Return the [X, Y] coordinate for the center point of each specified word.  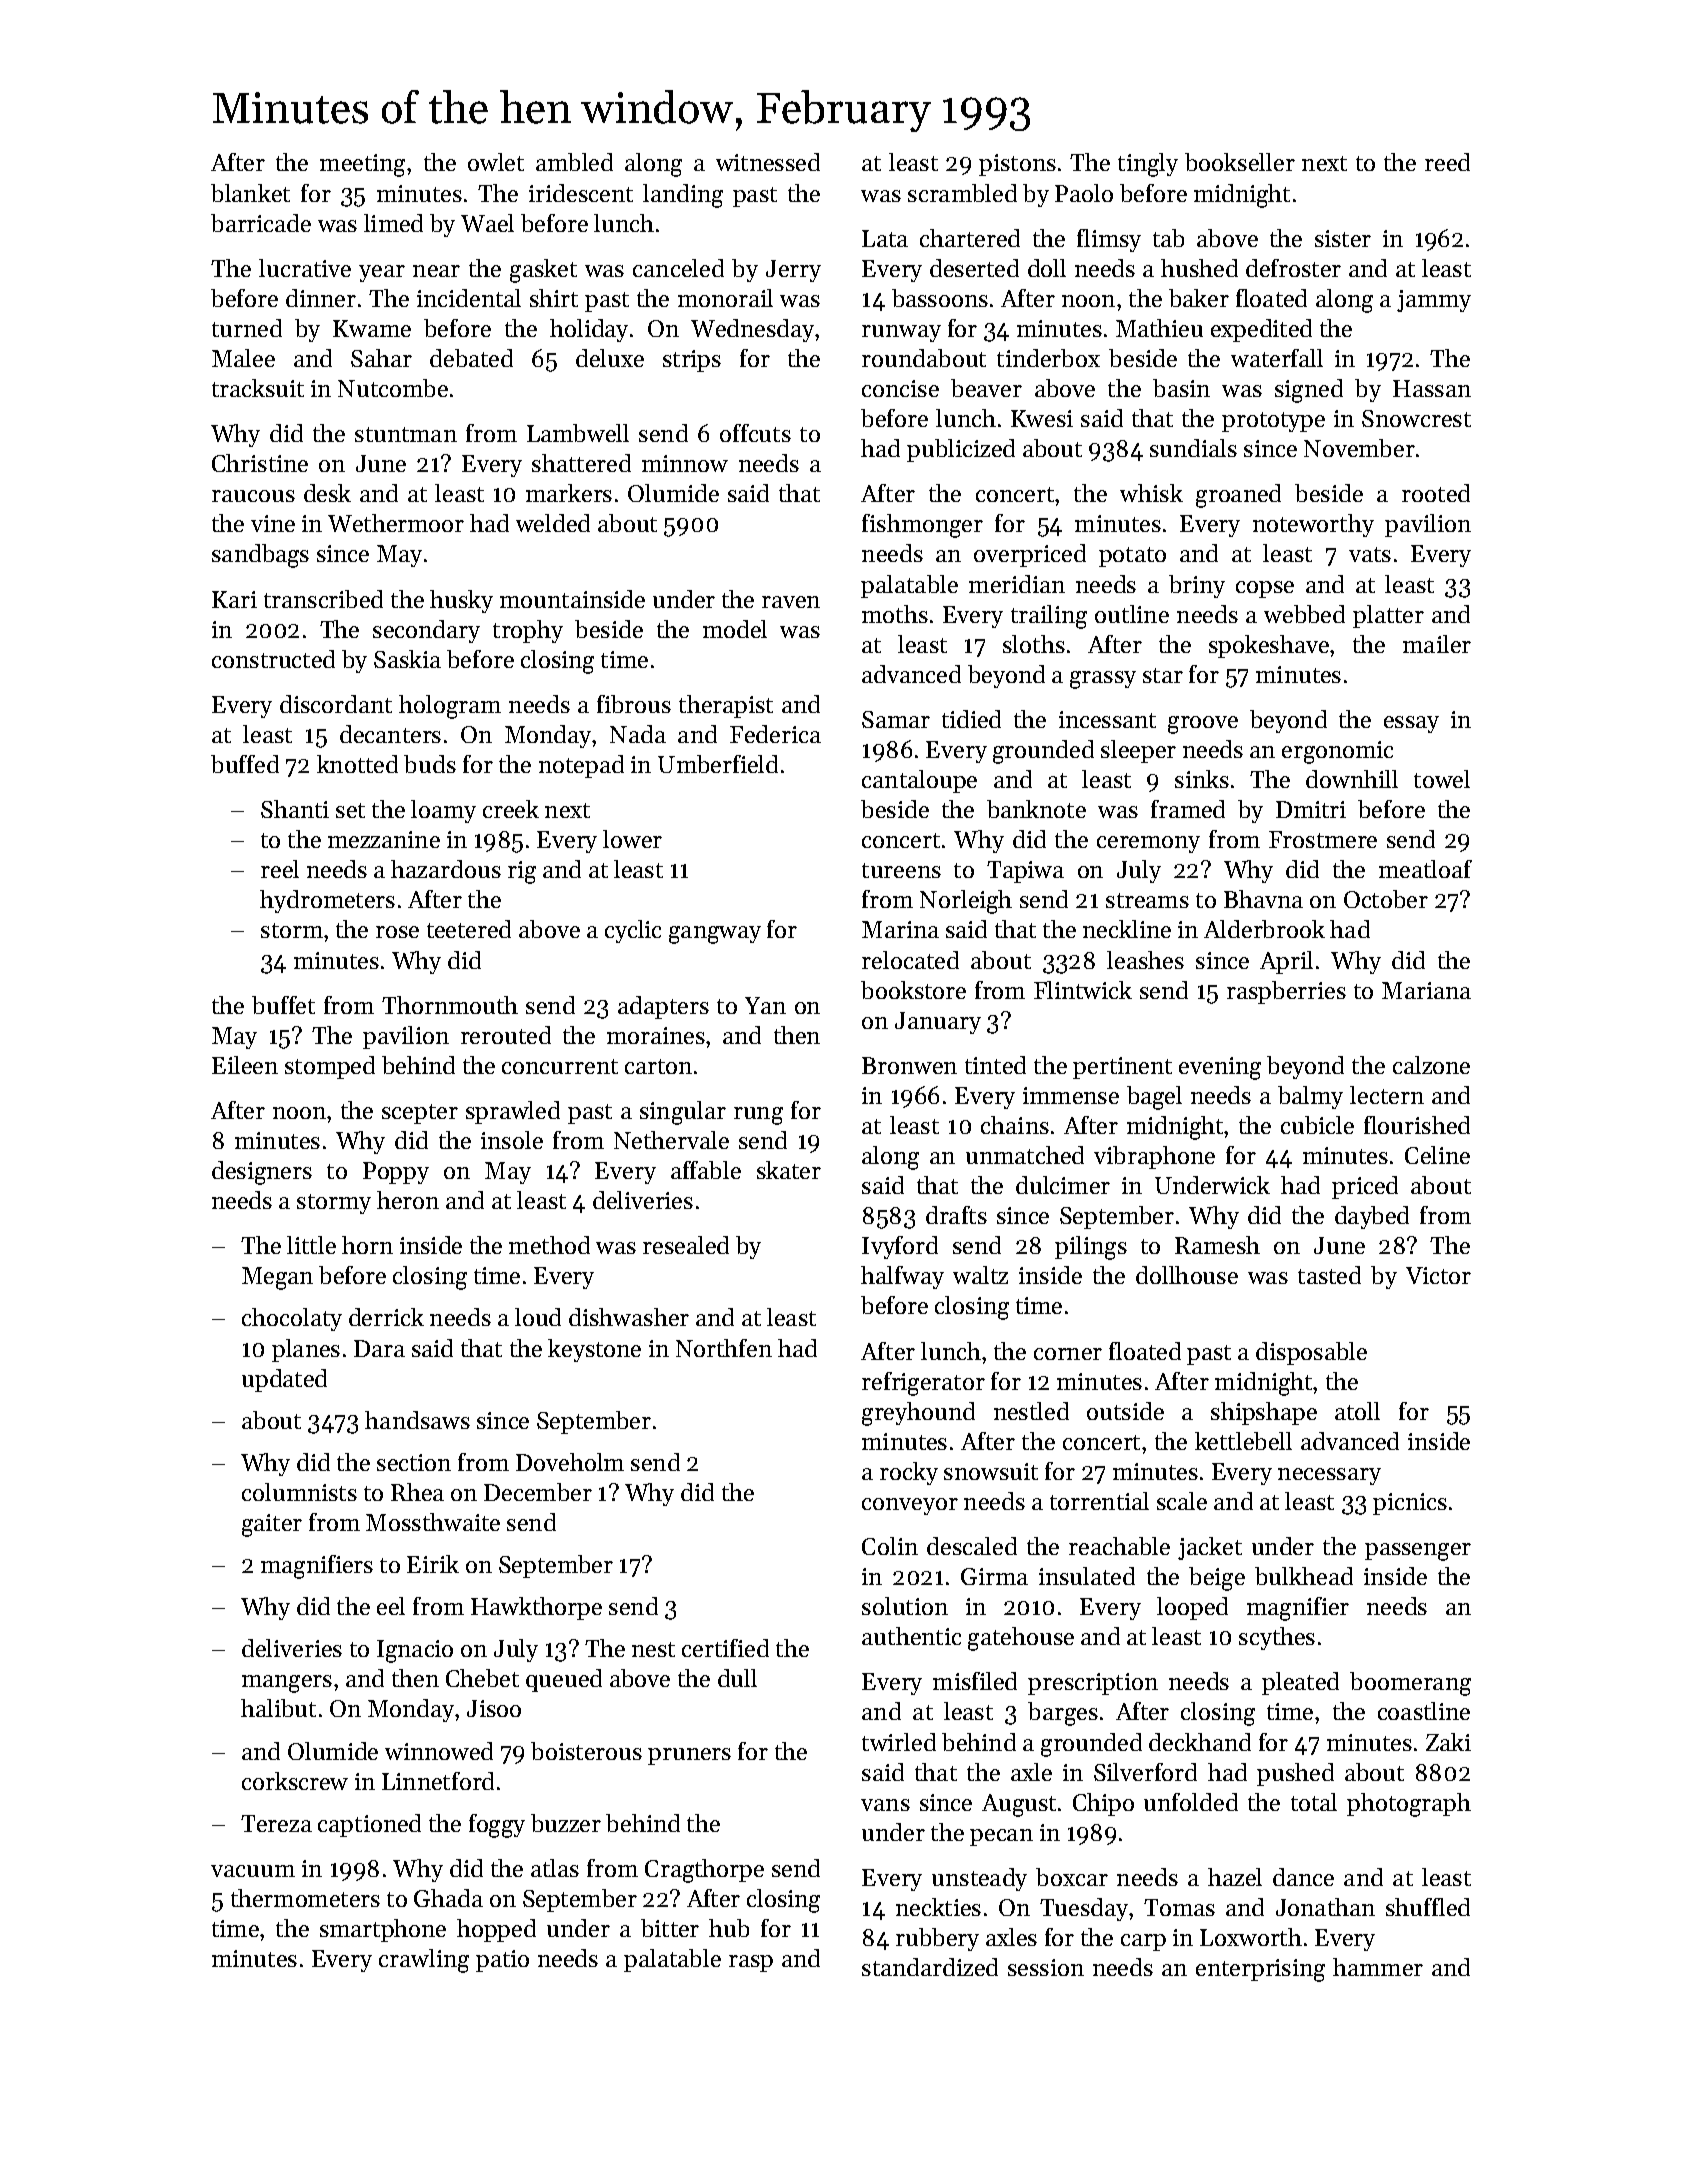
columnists [299, 1492]
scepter [420, 1114]
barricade [261, 223]
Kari [234, 599]
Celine [1437, 1155]
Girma [994, 1576]
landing [683, 196]
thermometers [305, 1898]
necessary [1329, 1476]
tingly [1148, 165]
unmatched [1025, 1155]
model [735, 629]
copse [1265, 589]
